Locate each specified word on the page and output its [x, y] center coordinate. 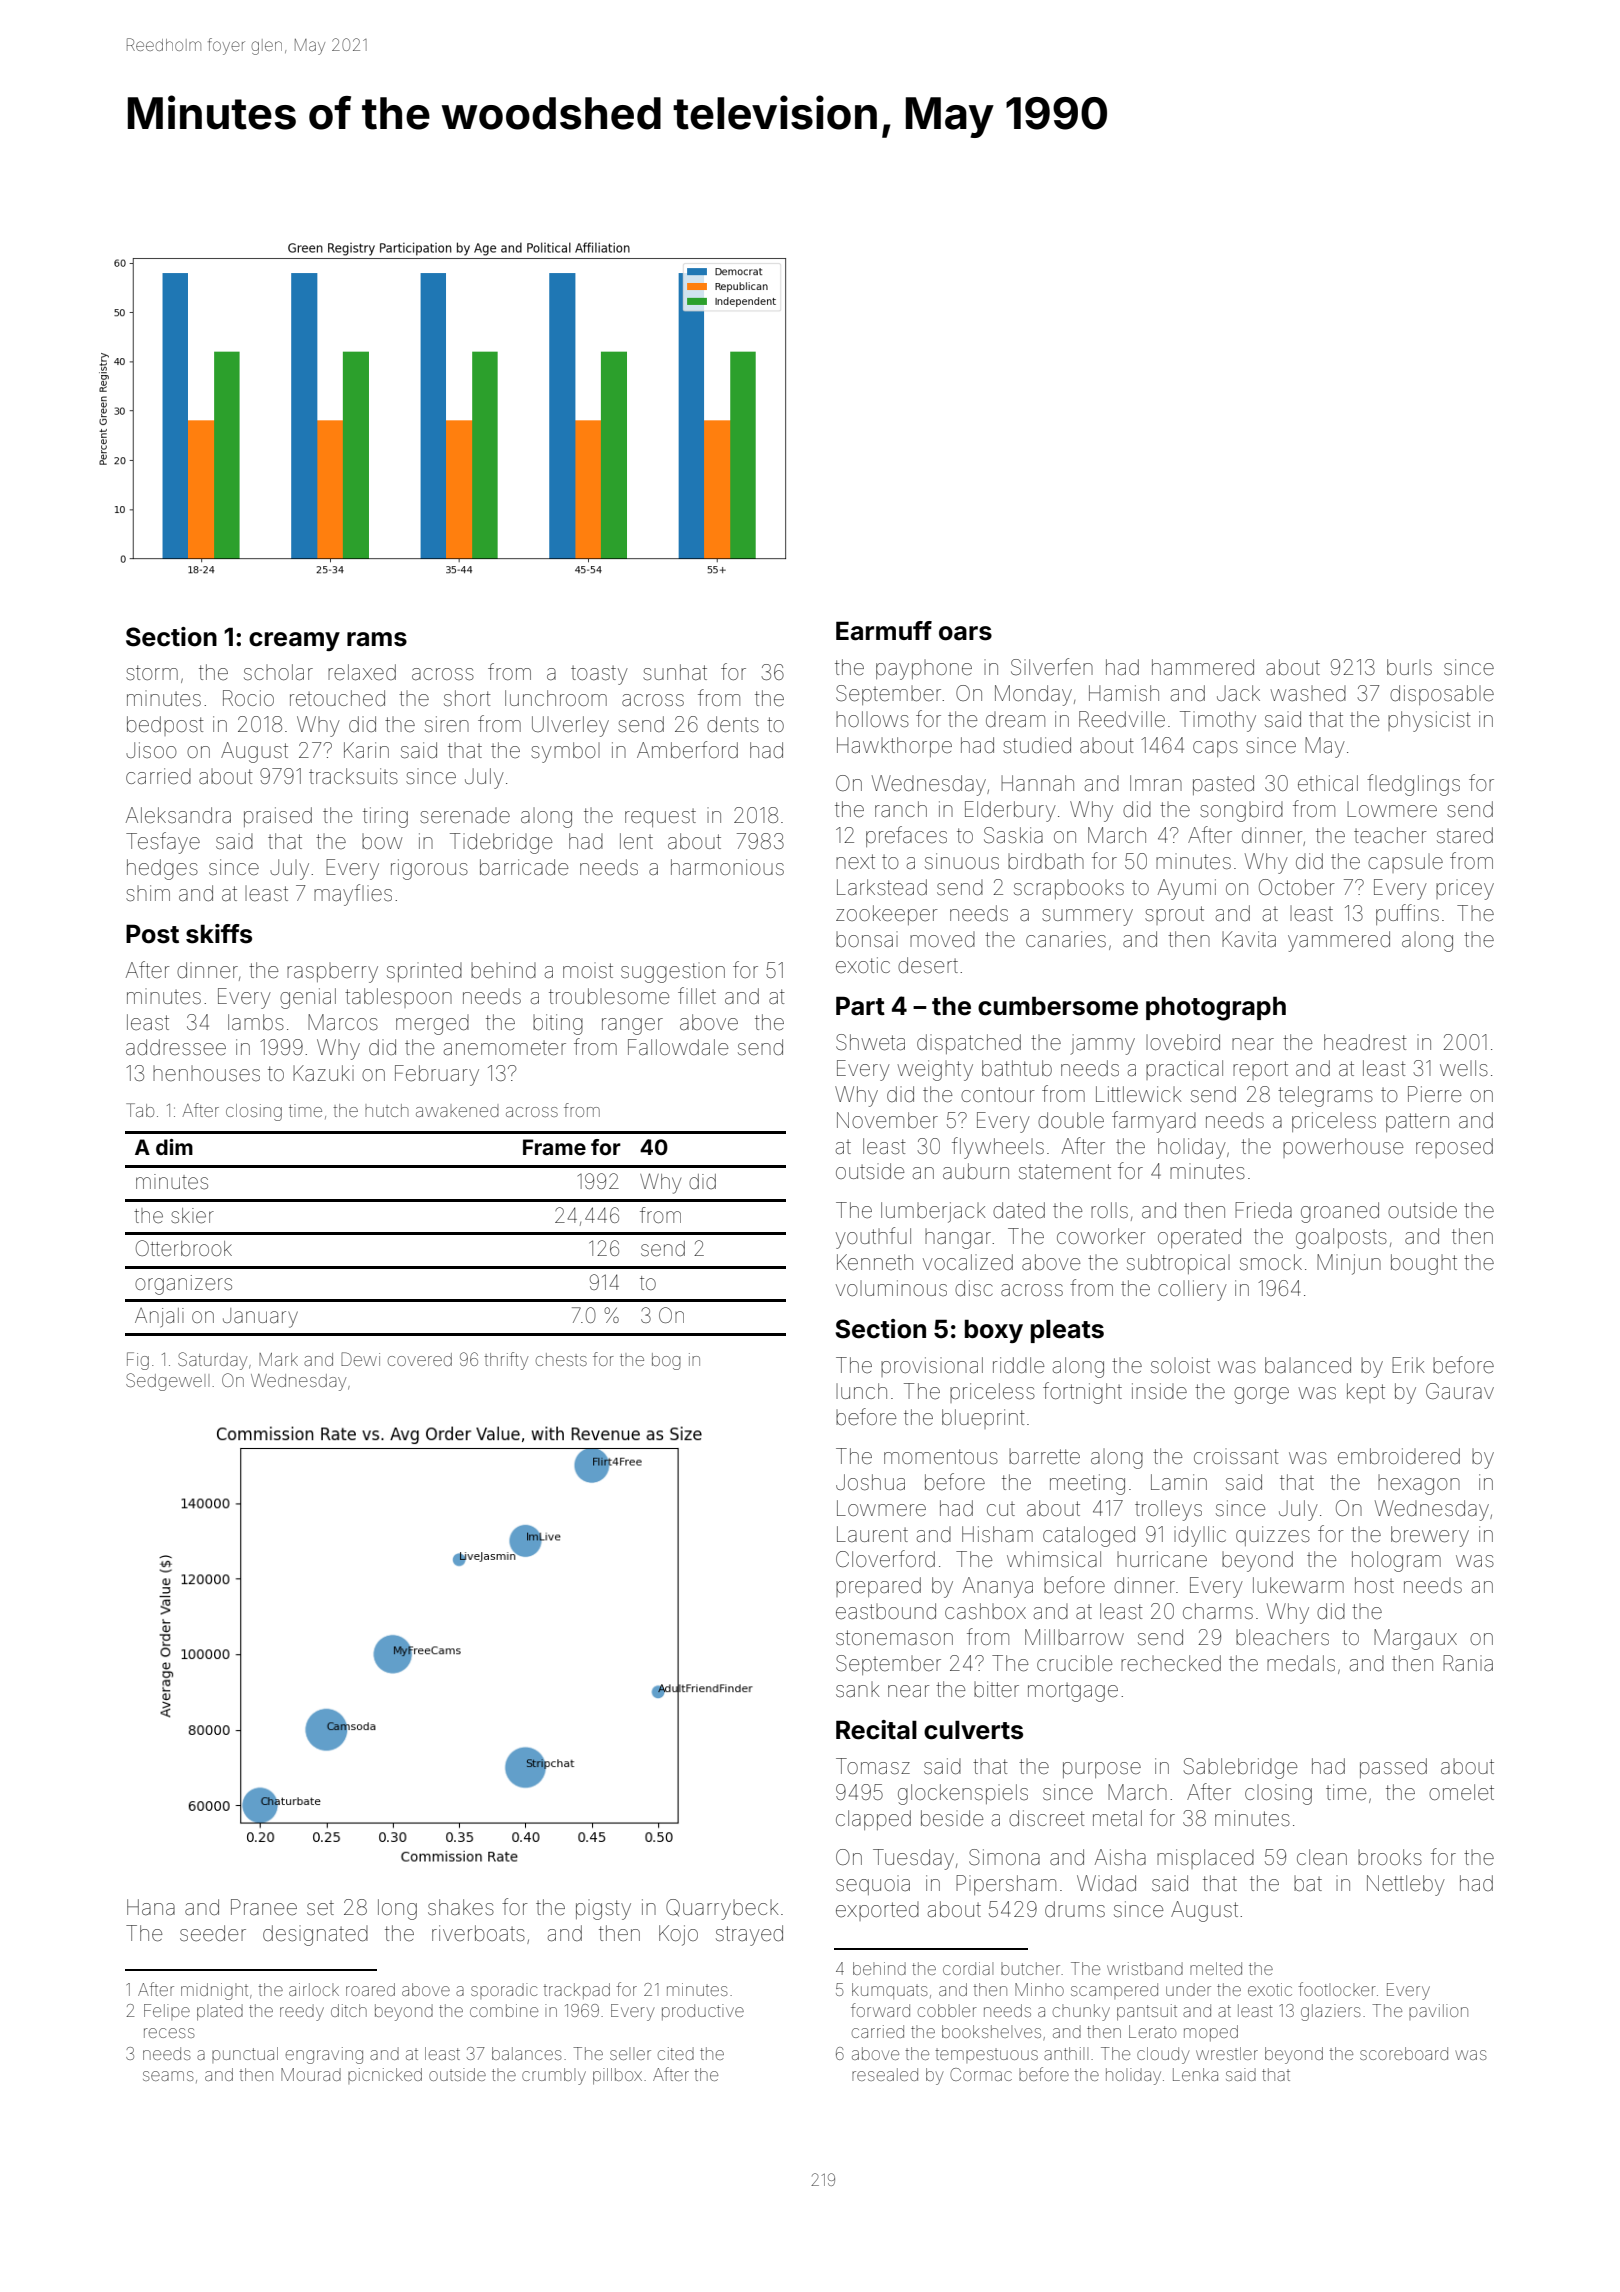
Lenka [1195, 2074]
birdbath [1046, 861]
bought [1424, 1264]
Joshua [870, 1482]
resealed [885, 2074]
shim [148, 893]
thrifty [506, 1361]
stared [1465, 835]
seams [168, 2076]
